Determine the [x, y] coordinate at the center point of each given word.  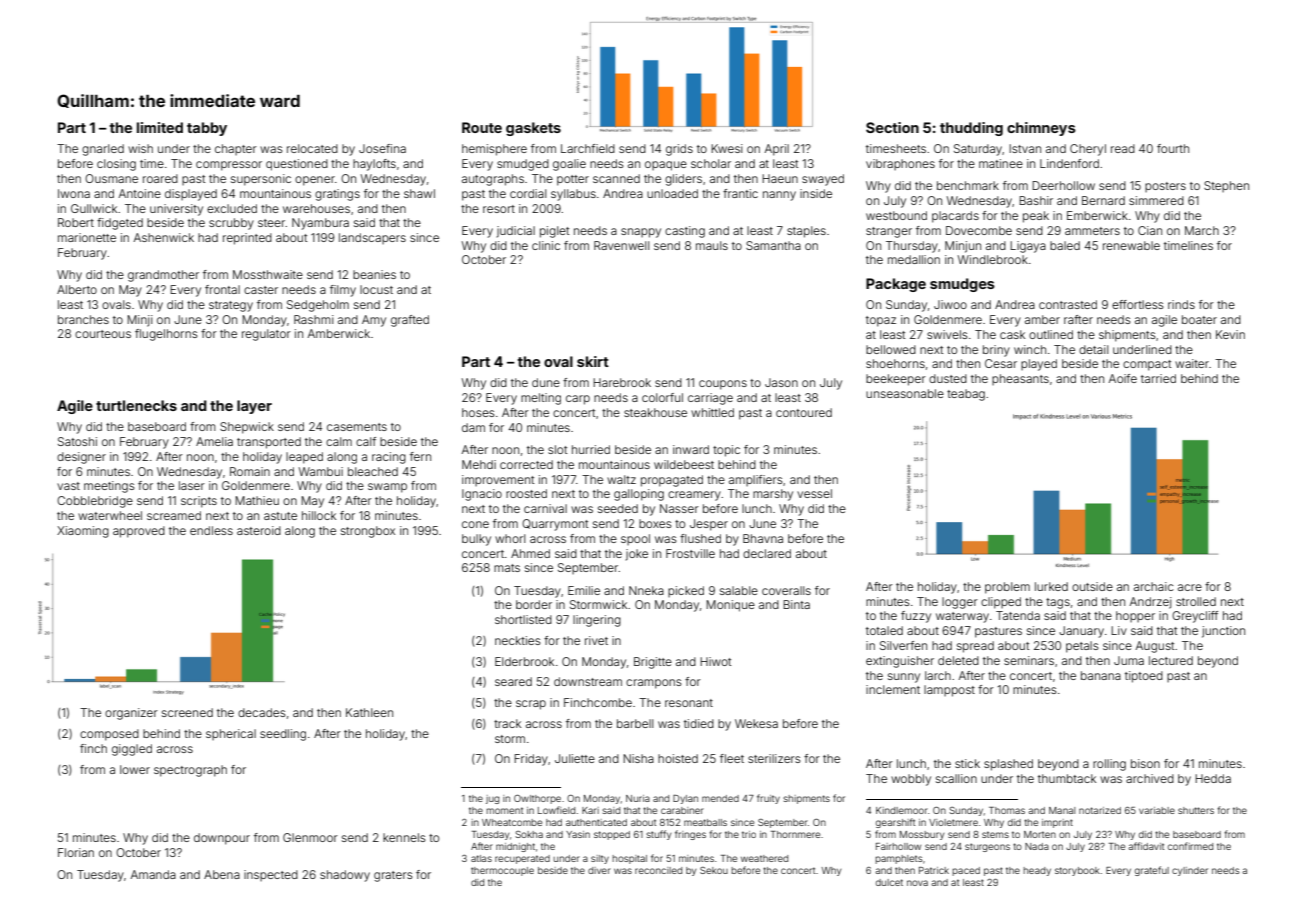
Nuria [638, 798]
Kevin [1230, 334]
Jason [781, 382]
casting [685, 232]
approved [139, 532]
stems [995, 834]
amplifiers [756, 480]
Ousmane [111, 178]
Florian [76, 852]
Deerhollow [1063, 185]
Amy [374, 321]
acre [1190, 587]
